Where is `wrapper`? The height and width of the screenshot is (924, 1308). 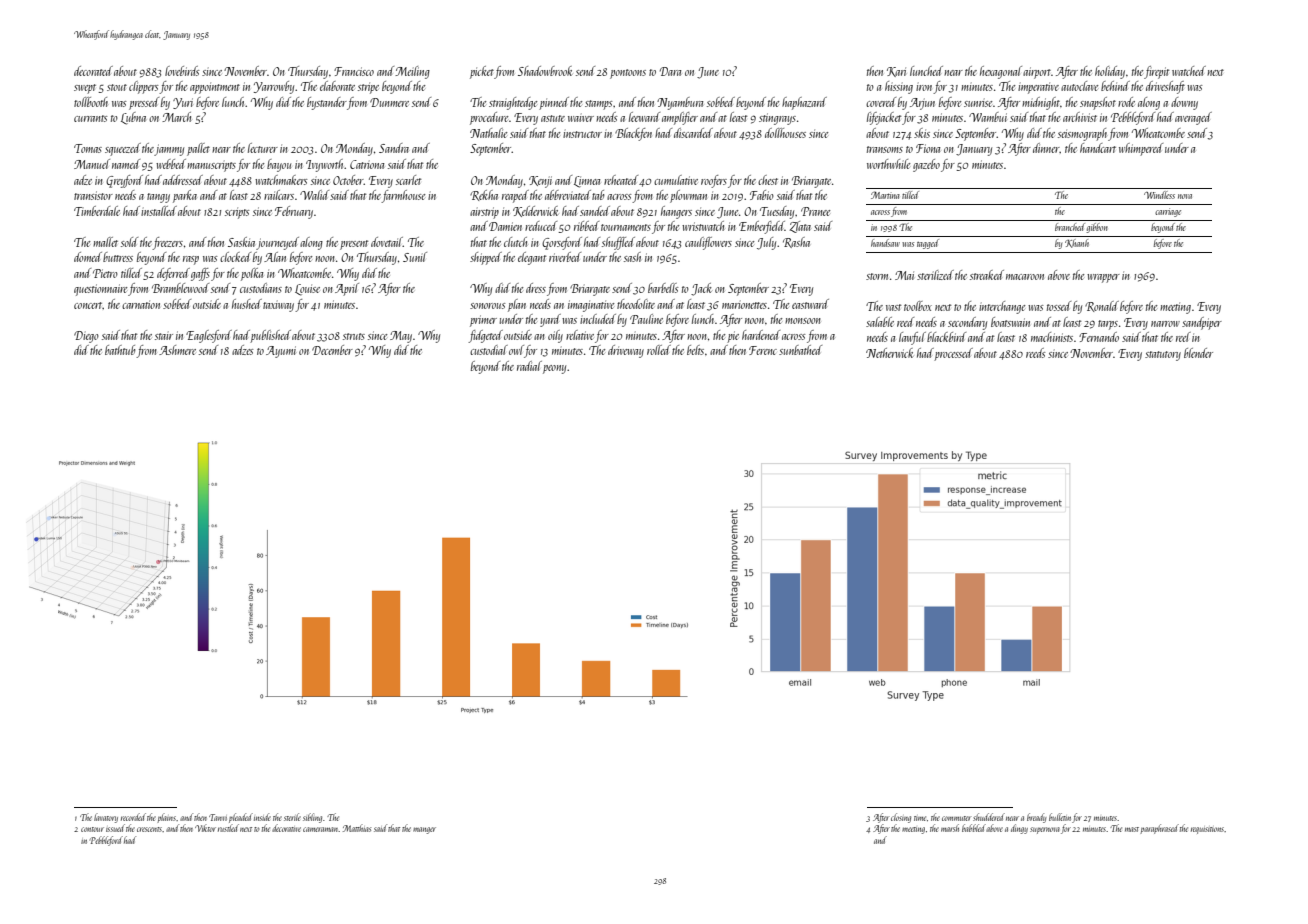
wrapper is located at coordinates (1103, 278).
